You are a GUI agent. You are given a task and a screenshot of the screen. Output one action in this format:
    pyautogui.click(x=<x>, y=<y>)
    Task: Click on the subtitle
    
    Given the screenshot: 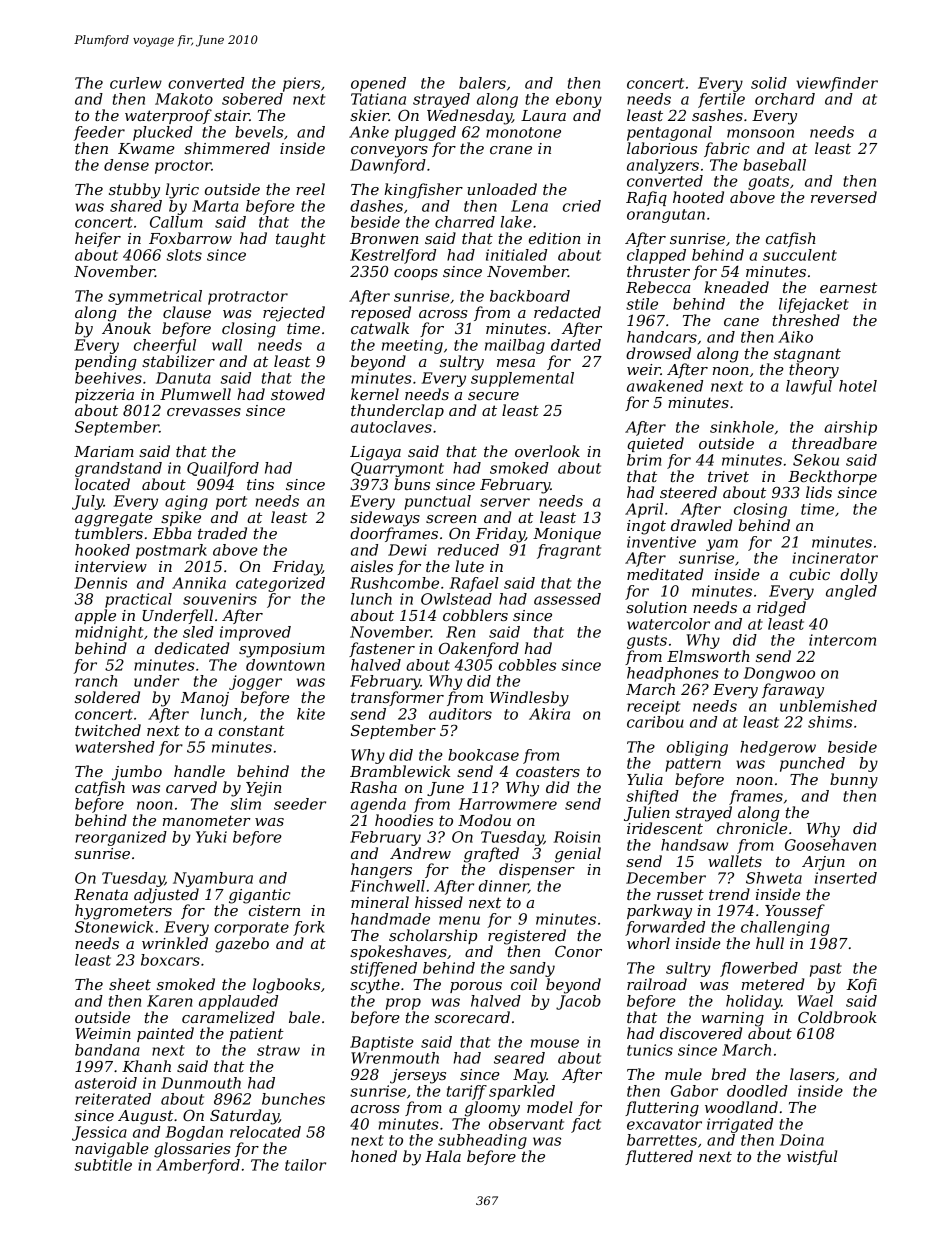 What is the action you would take?
    pyautogui.click(x=103, y=1165)
